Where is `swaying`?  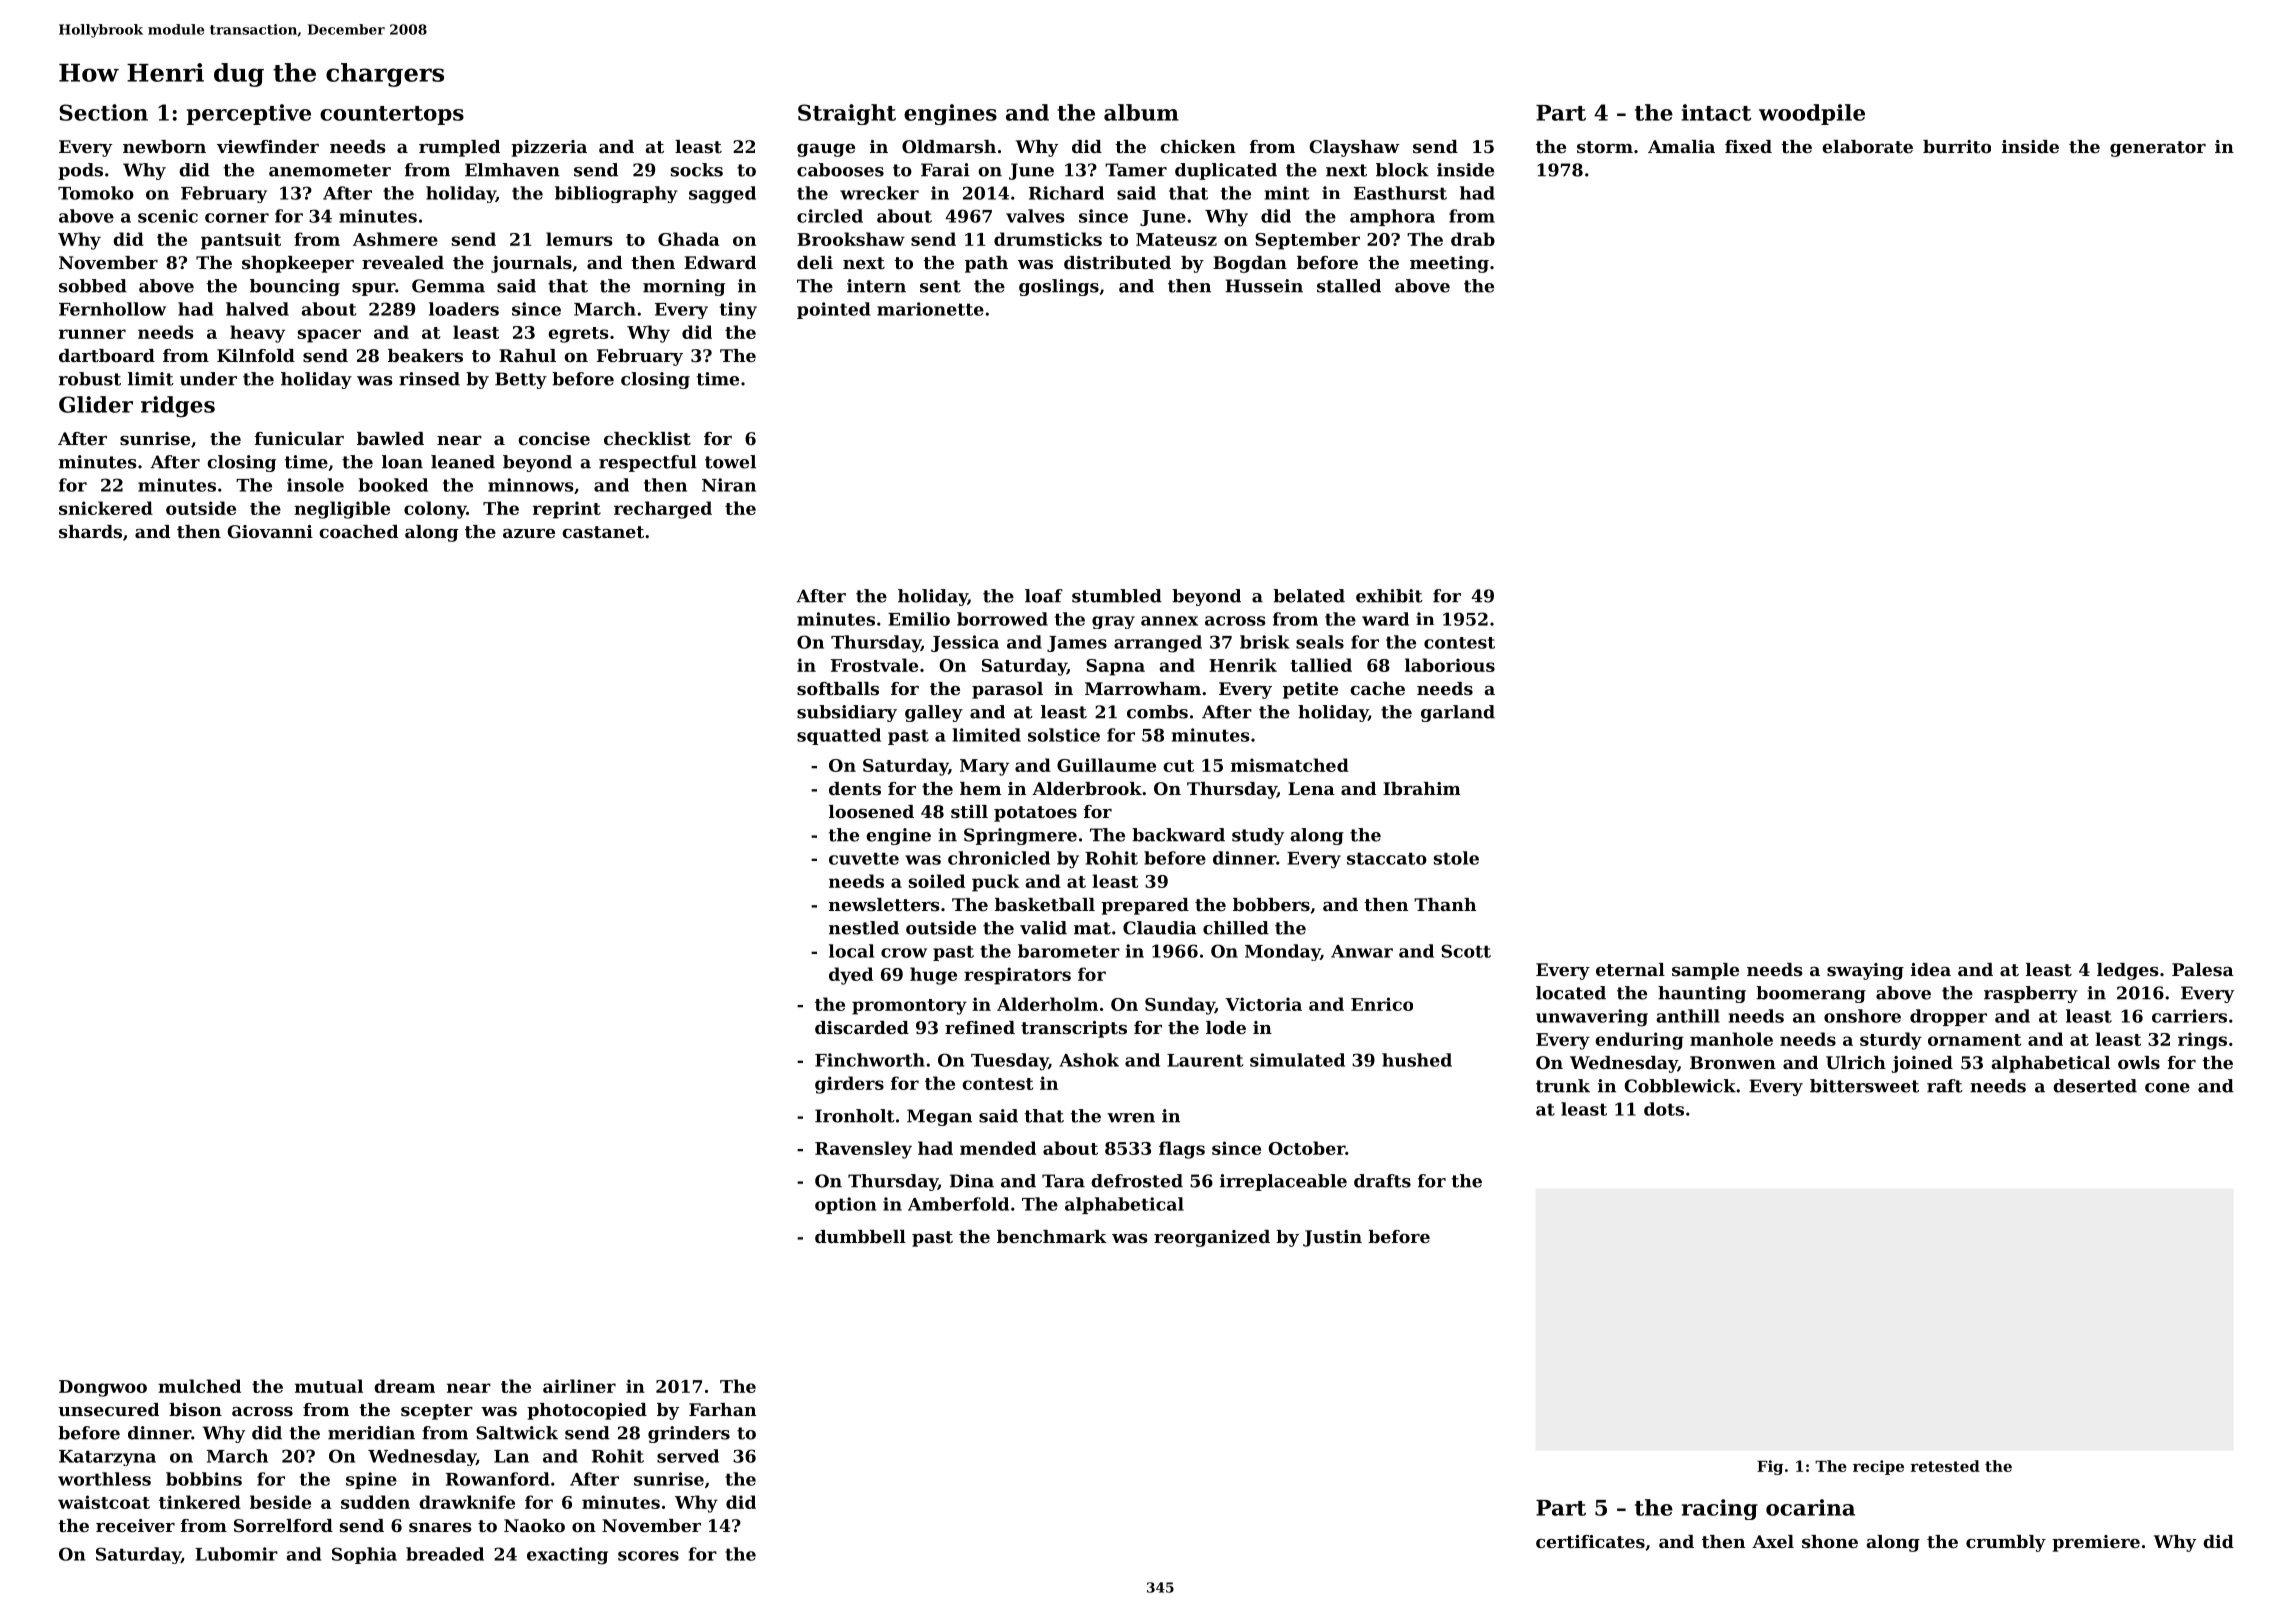
swaying is located at coordinates (1865, 971).
